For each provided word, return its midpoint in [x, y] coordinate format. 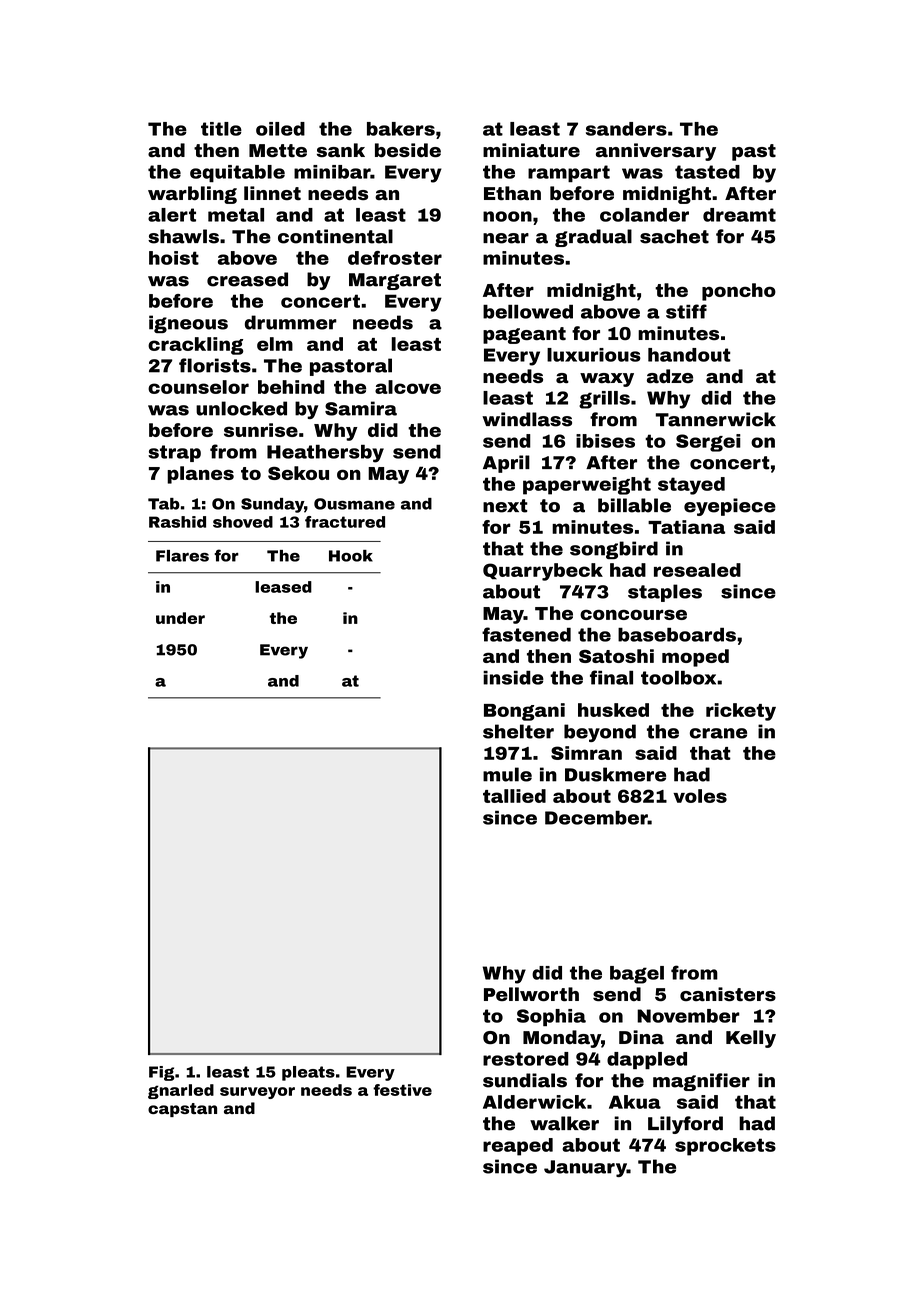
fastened [526, 634]
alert [172, 215]
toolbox [678, 678]
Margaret [395, 281]
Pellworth [531, 994]
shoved [243, 522]
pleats [308, 1073]
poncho [739, 292]
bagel [637, 975]
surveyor [257, 1093]
